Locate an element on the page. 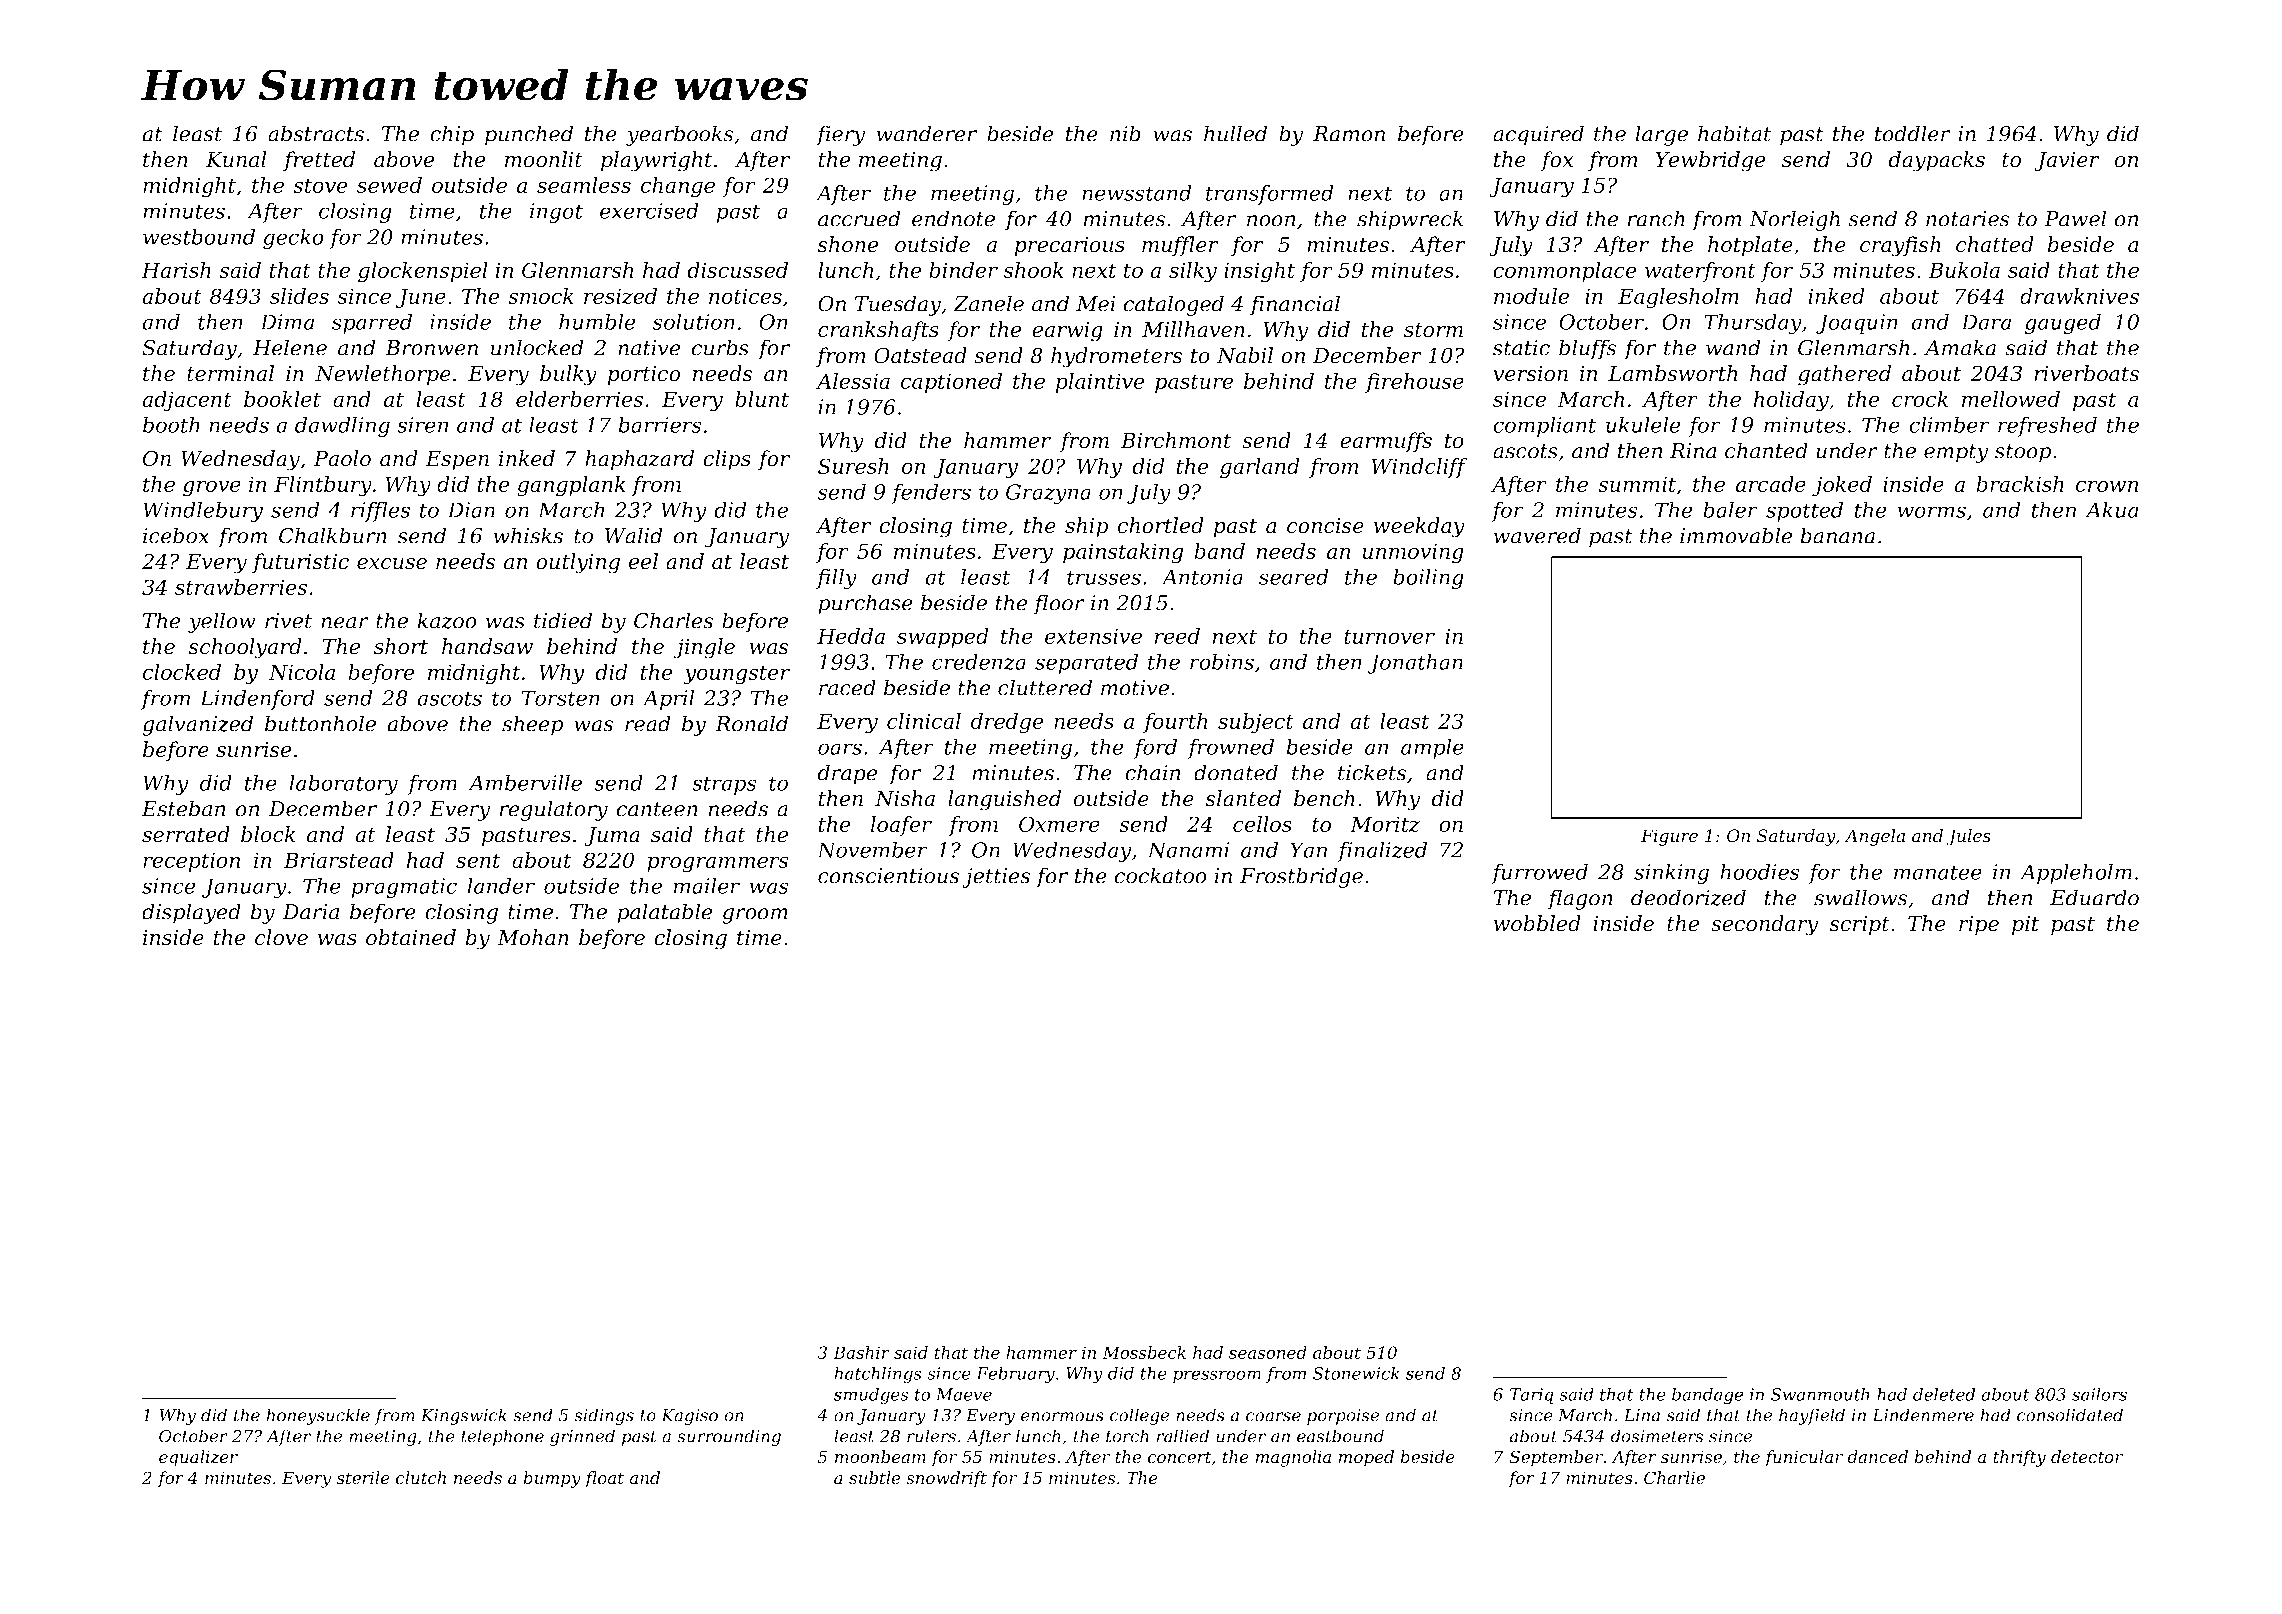  wobbled is located at coordinates (1537, 923).
